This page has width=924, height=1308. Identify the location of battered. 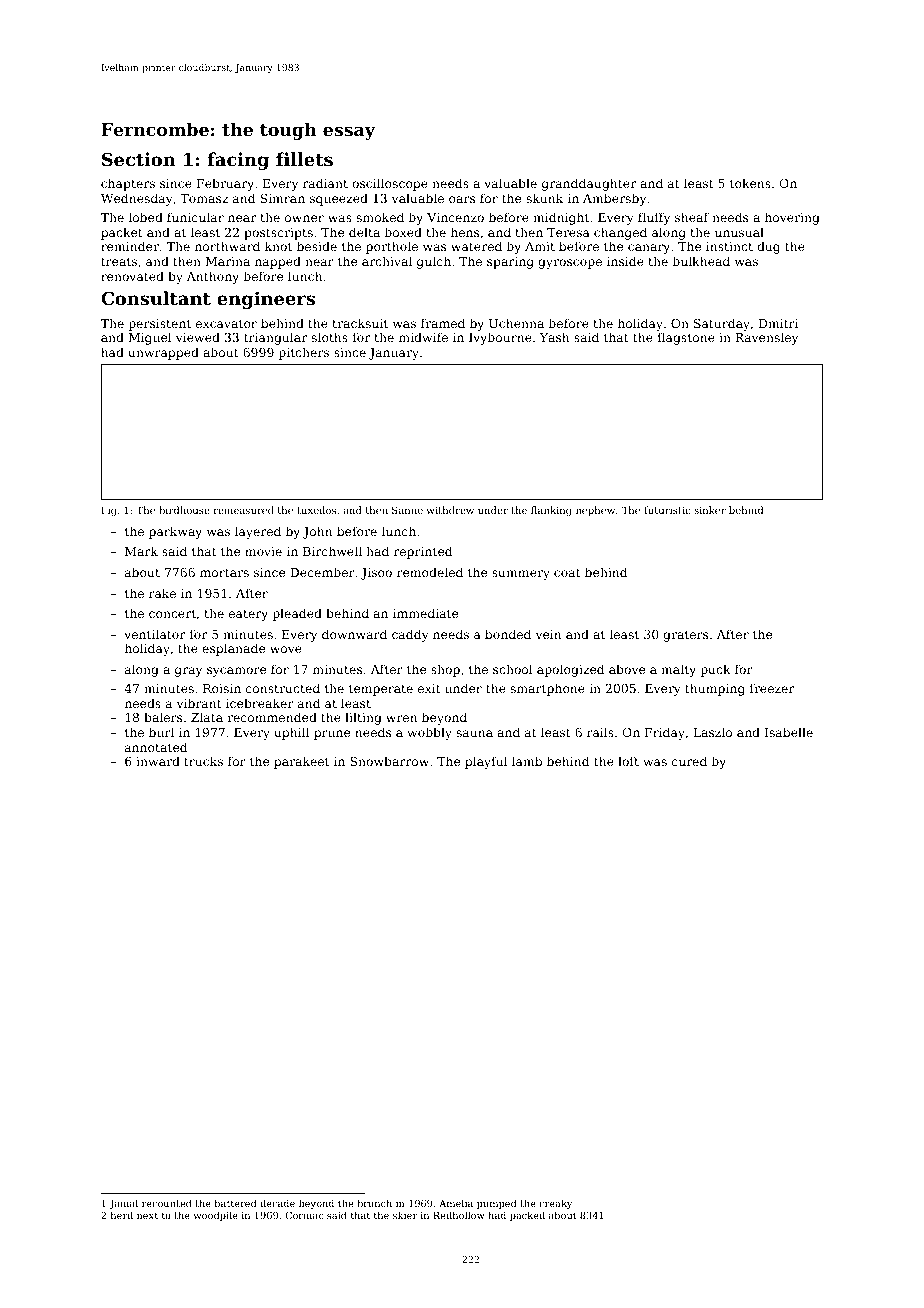
(236, 1203).
